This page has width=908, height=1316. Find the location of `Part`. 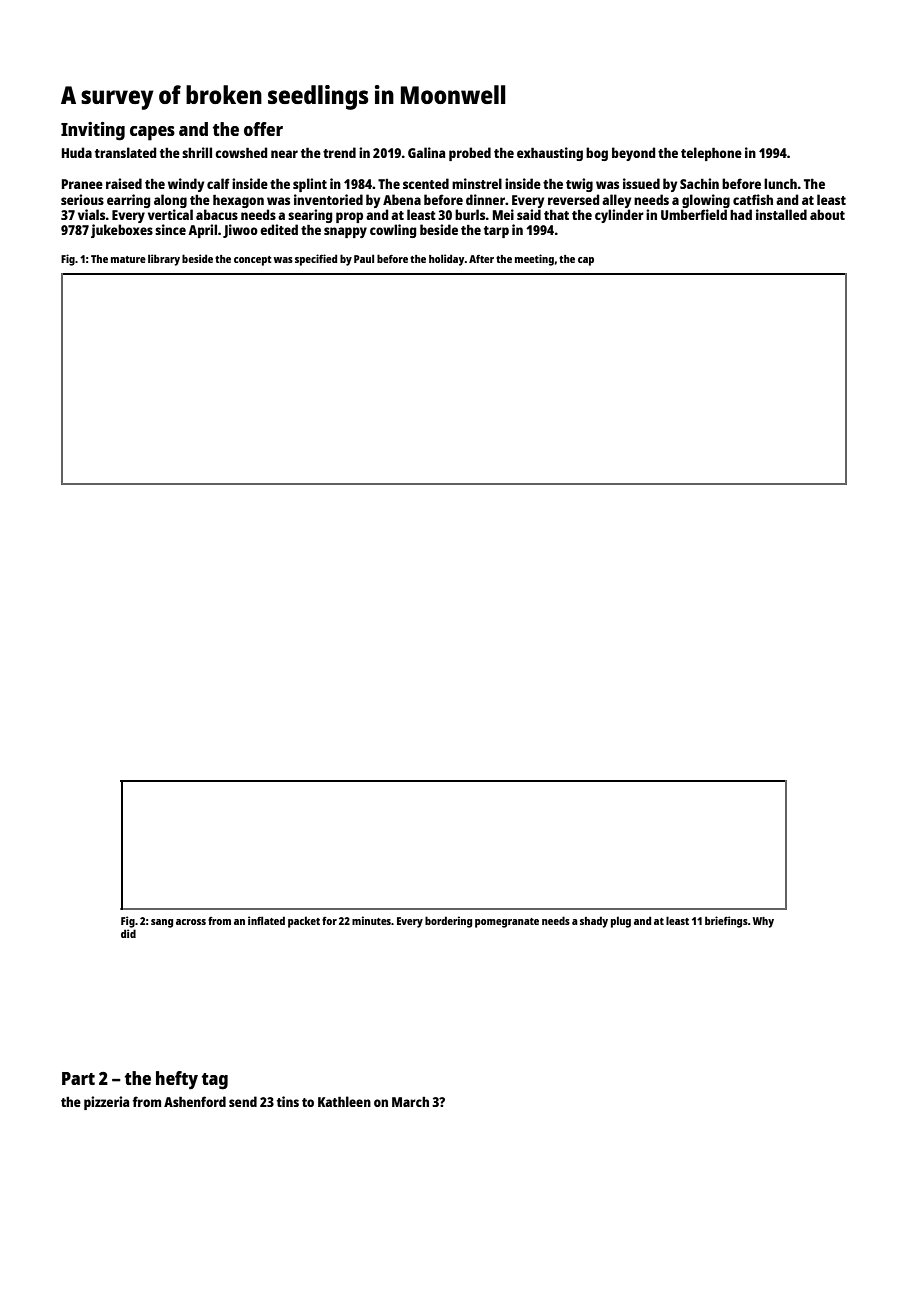

Part is located at coordinates (78, 1078).
